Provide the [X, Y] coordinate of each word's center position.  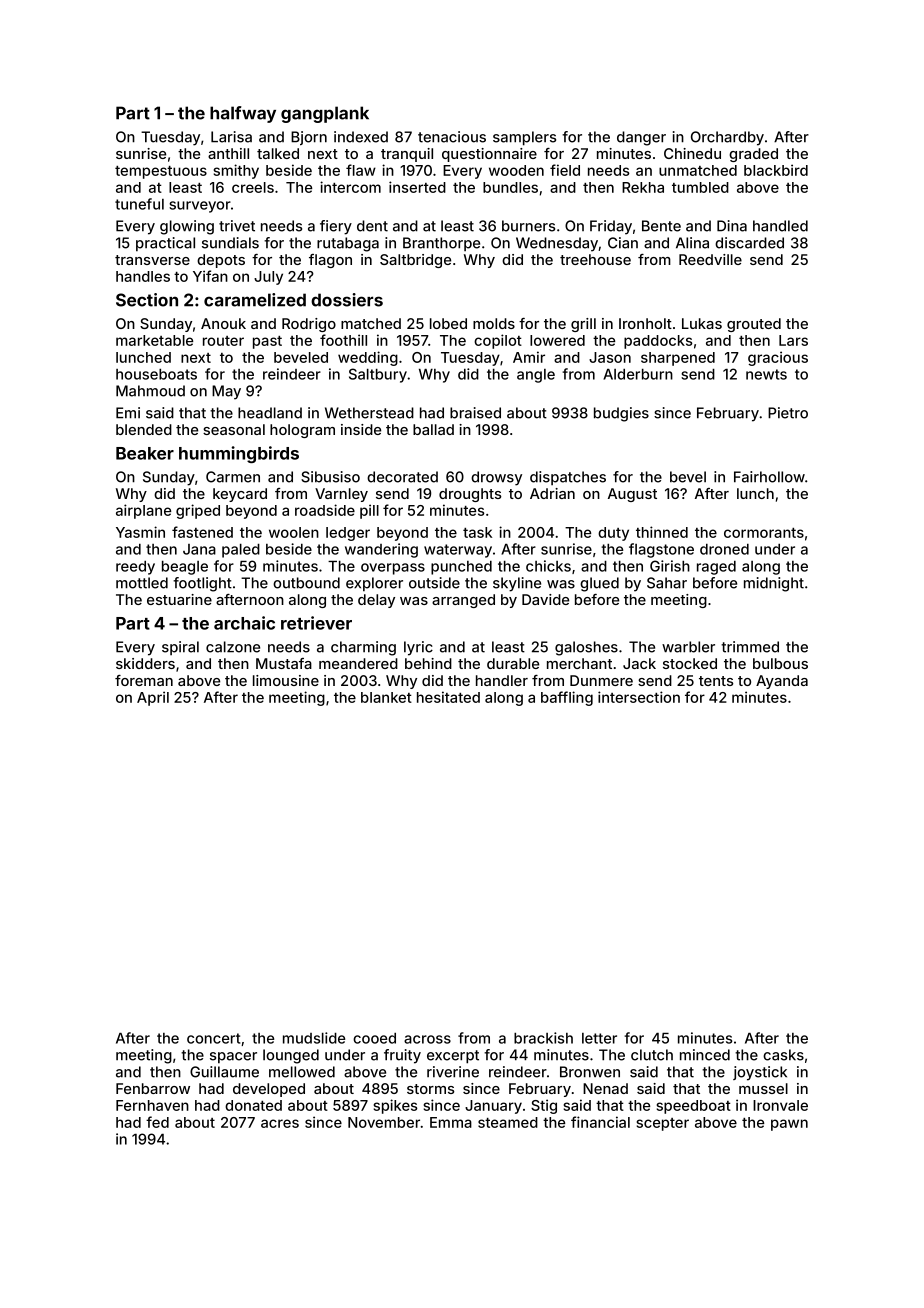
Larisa [231, 137]
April [153, 698]
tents [716, 681]
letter [599, 1038]
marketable [154, 340]
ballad [433, 429]
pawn [789, 1125]
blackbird [776, 170]
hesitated [448, 697]
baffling [567, 698]
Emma [451, 1122]
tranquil [407, 155]
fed [157, 1122]
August [632, 495]
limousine [286, 680]
